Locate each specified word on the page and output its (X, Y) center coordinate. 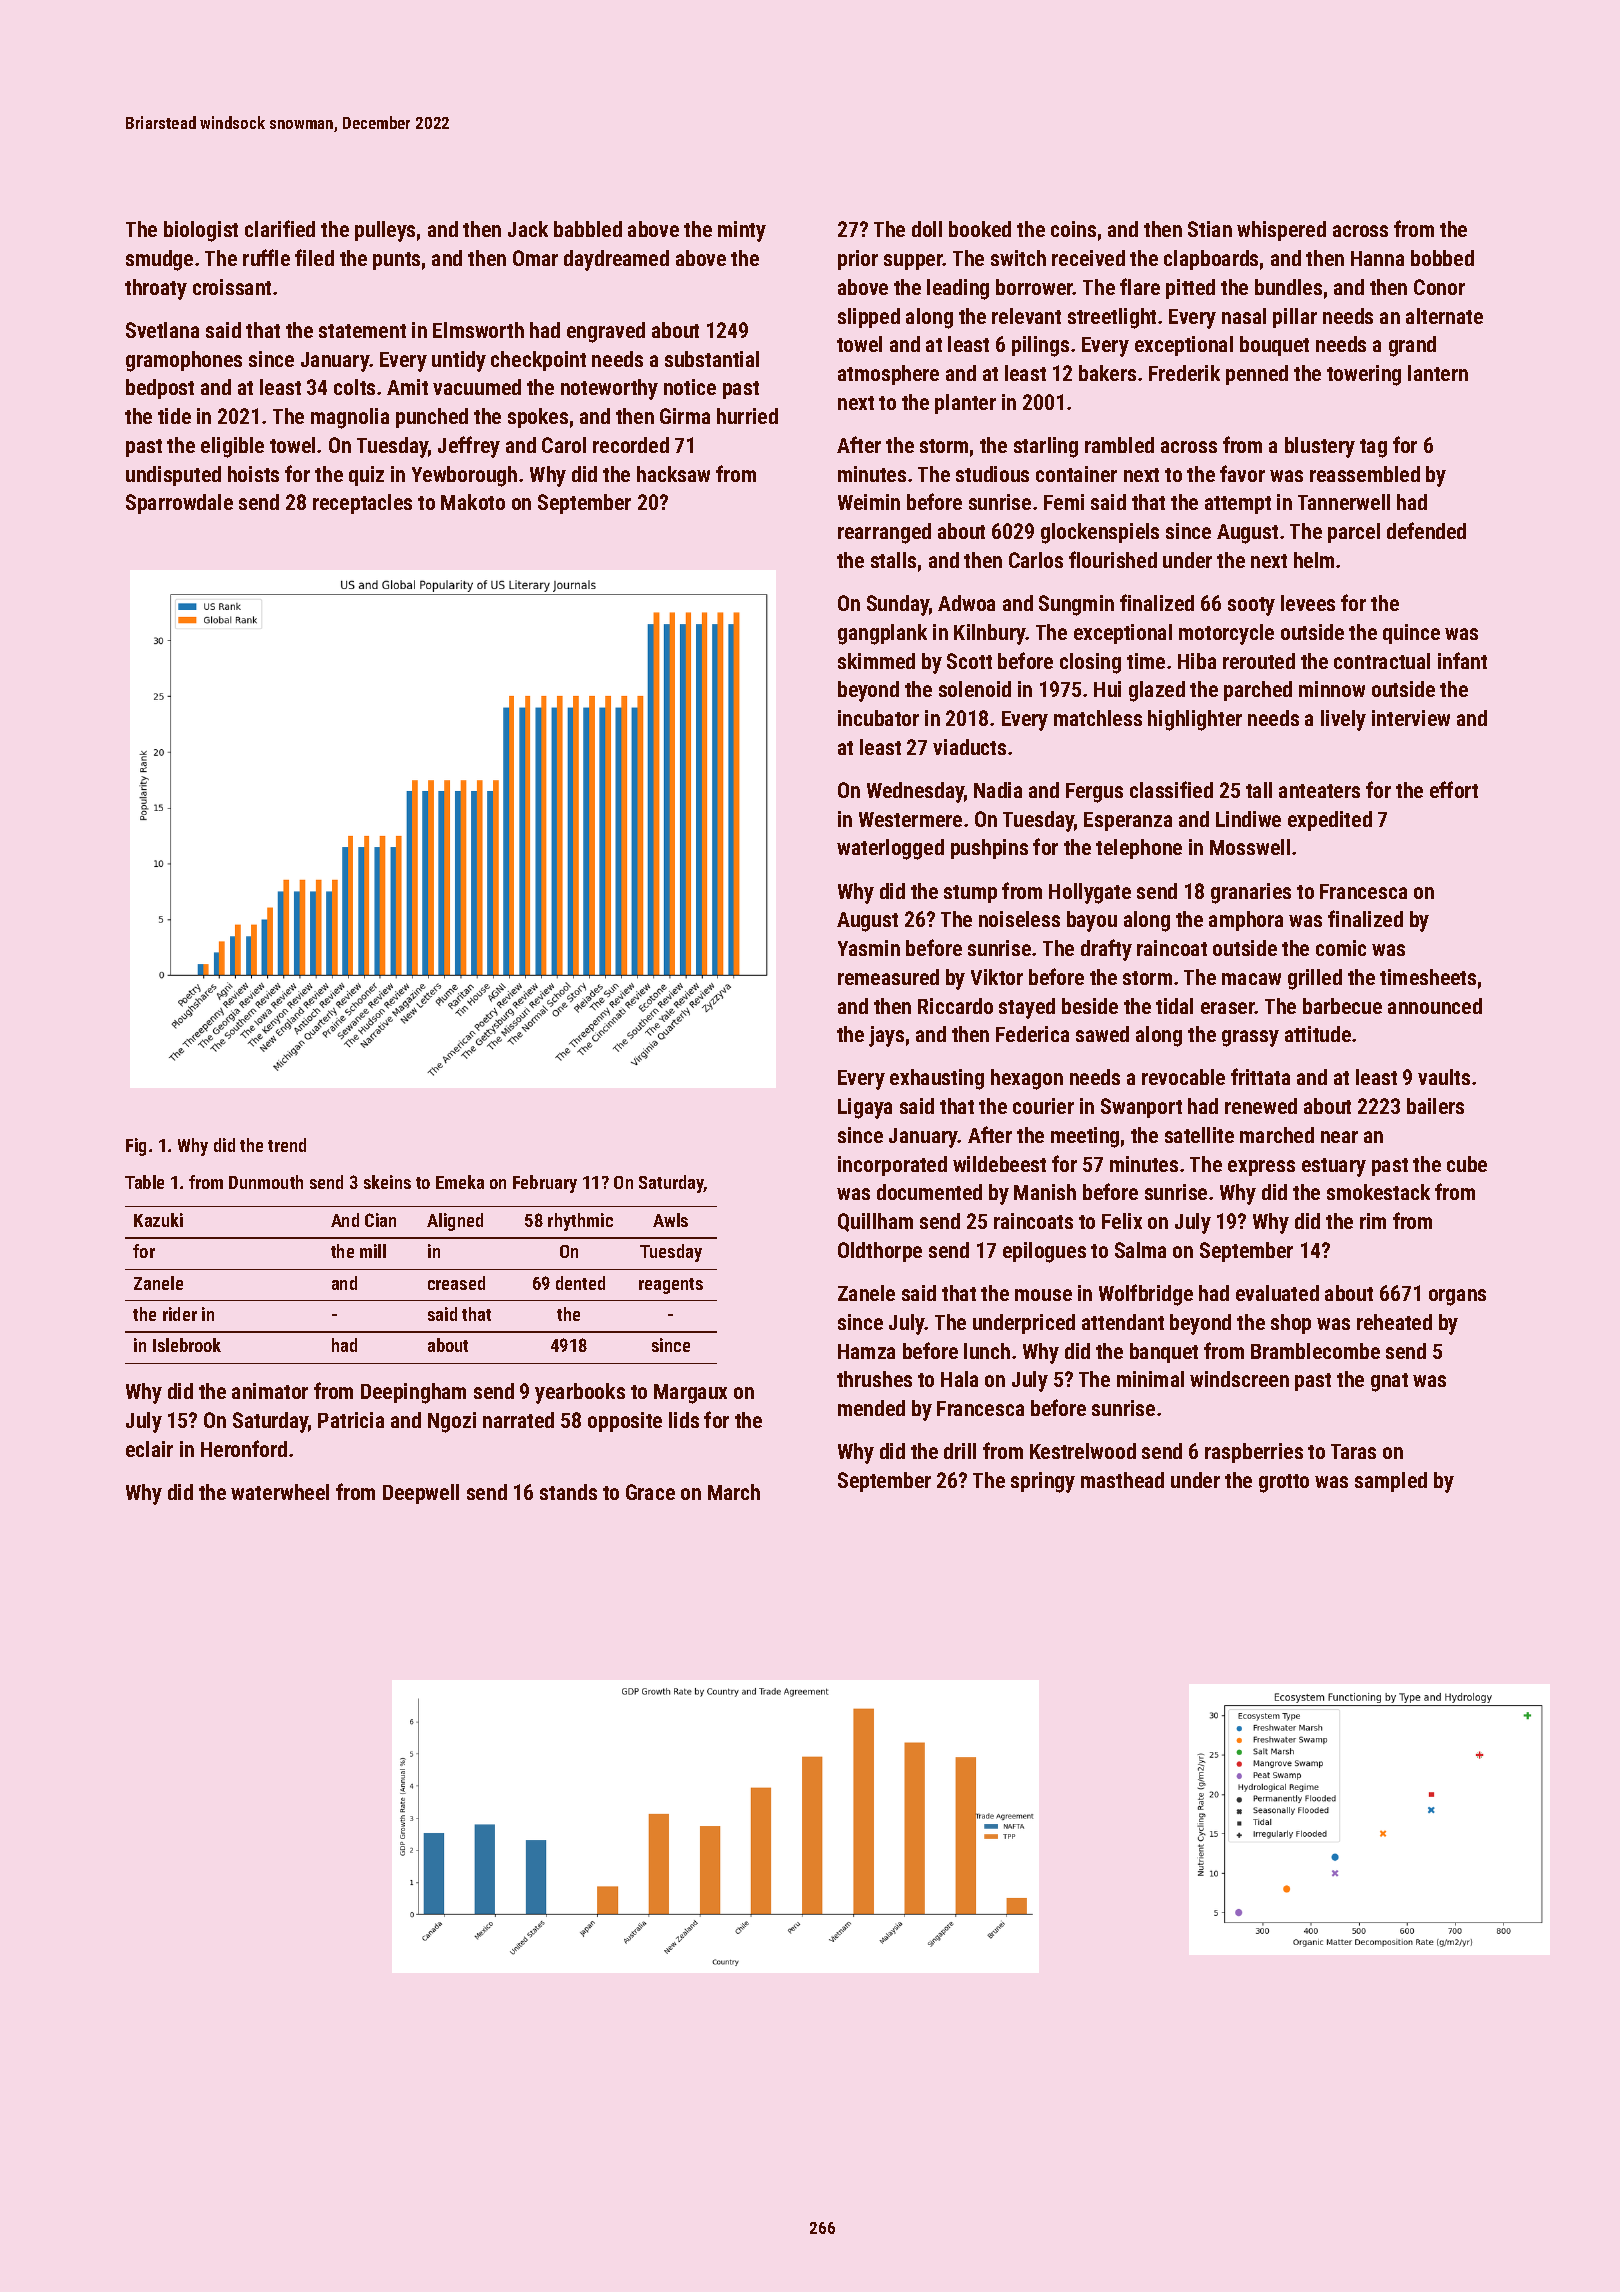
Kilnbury (990, 634)
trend (287, 1145)
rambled (1119, 445)
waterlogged (890, 849)
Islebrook (187, 1345)
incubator (878, 718)
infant (1462, 660)
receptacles (362, 504)
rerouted (1259, 661)
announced (1435, 1006)
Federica (1032, 1034)
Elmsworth (478, 330)
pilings (1040, 346)
